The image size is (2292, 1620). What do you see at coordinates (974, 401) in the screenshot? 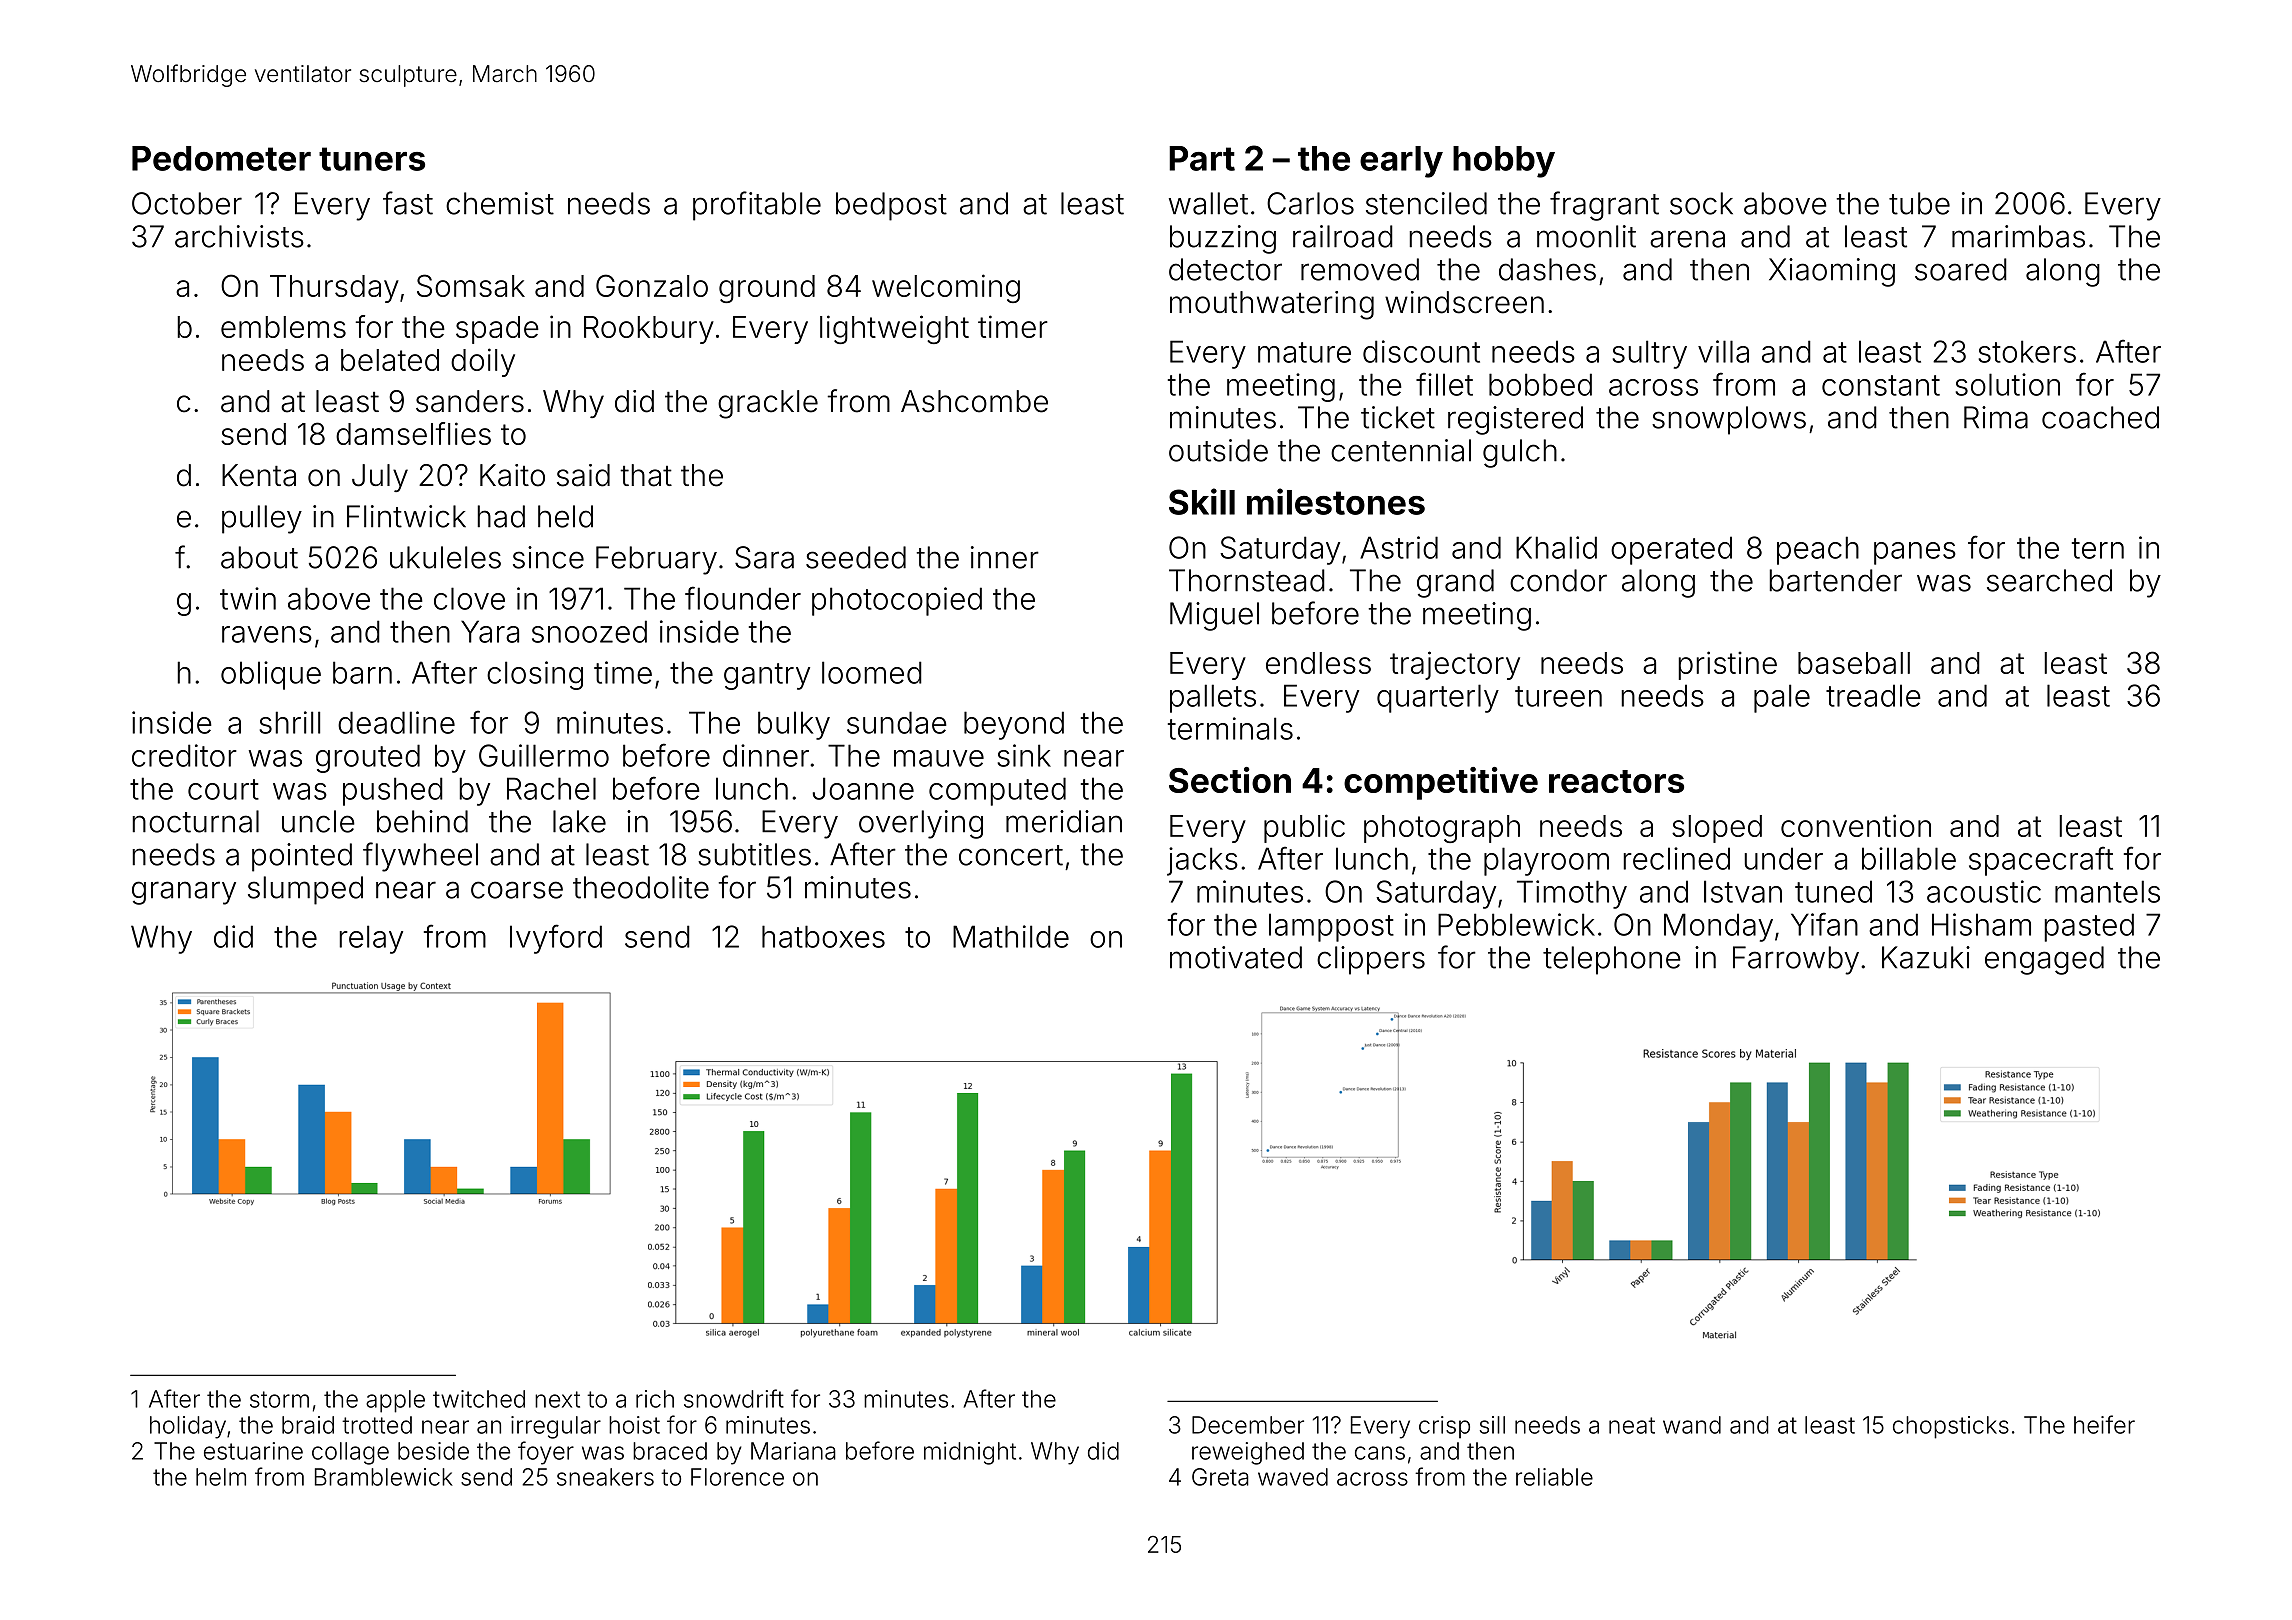
I see `Ashcombe` at bounding box center [974, 401].
